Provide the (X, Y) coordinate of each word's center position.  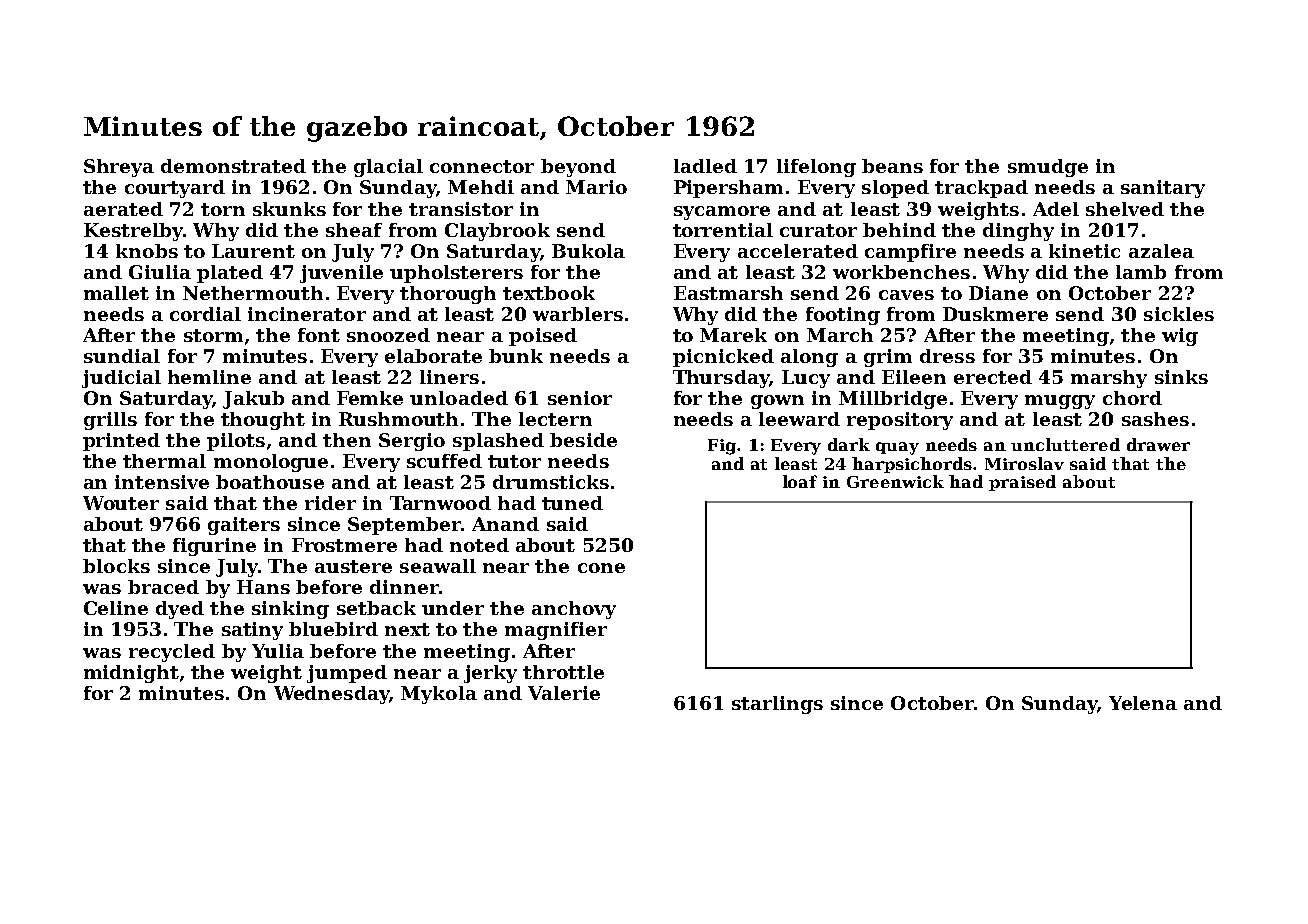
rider (330, 503)
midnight (131, 674)
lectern (555, 419)
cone (601, 568)
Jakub (253, 400)
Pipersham (728, 189)
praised (1022, 483)
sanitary (1163, 189)
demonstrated (233, 166)
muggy (1060, 402)
